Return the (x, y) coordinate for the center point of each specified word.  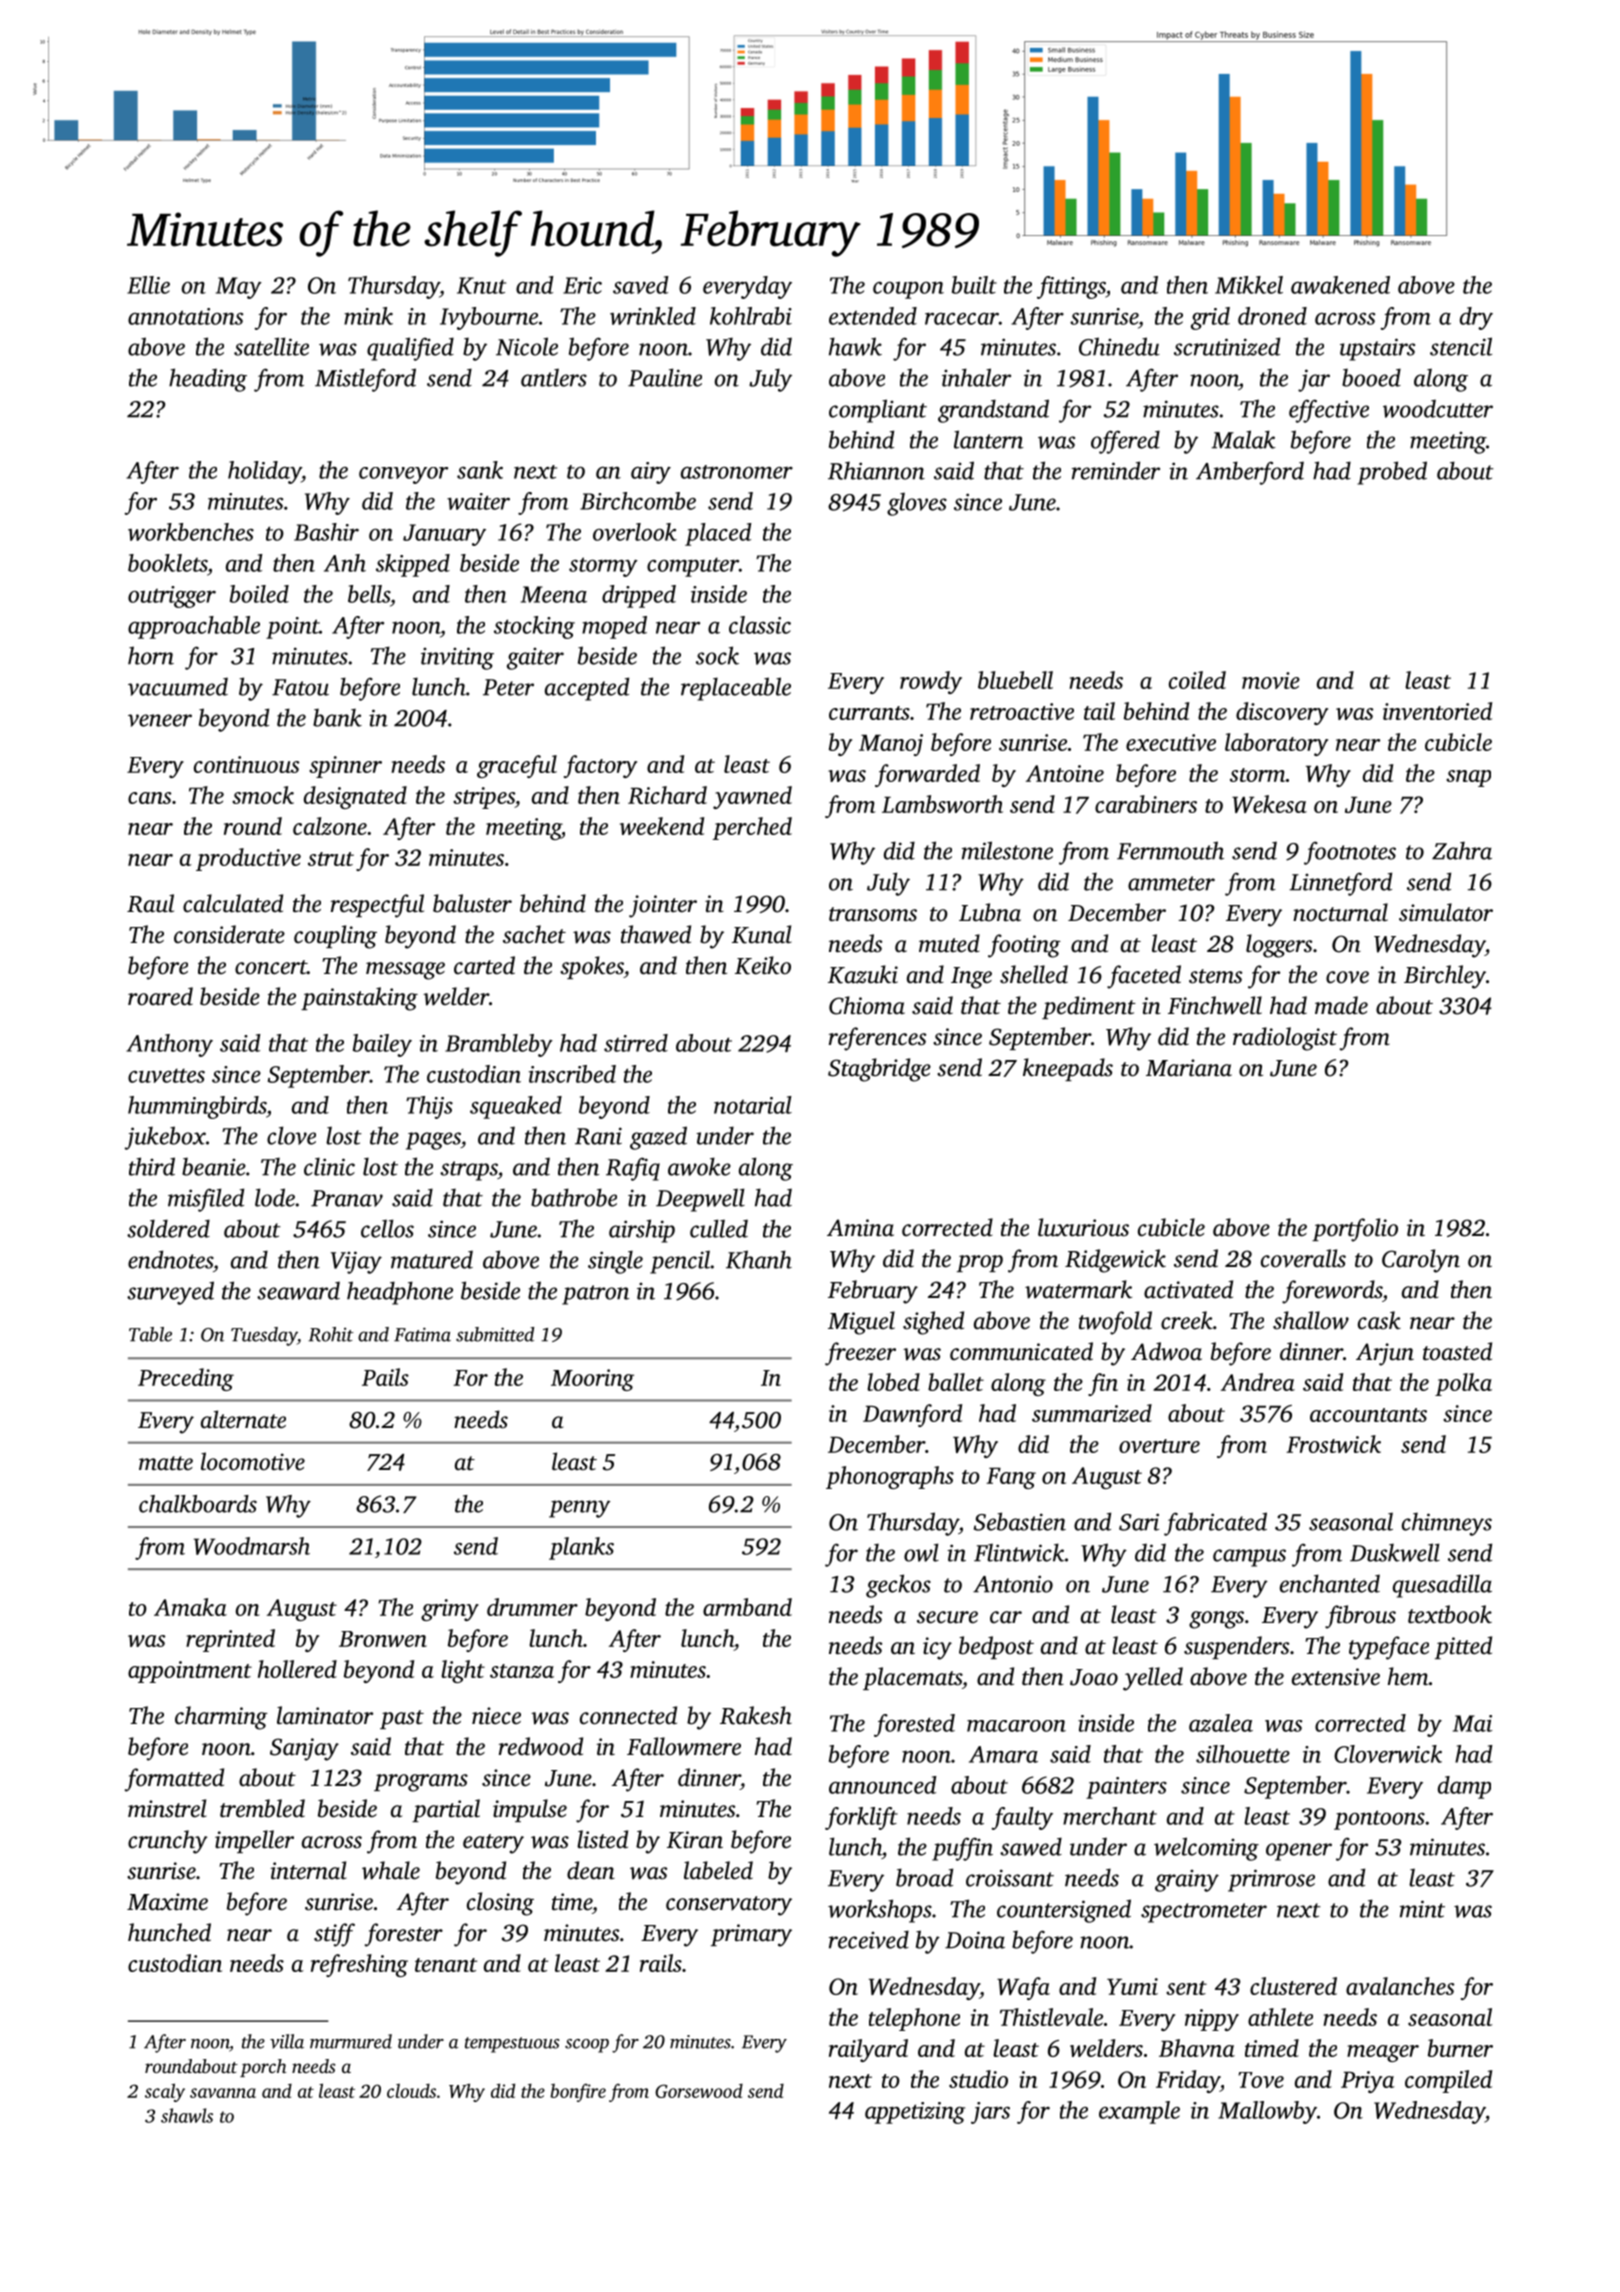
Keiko (763, 965)
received (869, 1939)
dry (1476, 318)
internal (308, 1870)
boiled (259, 594)
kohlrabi (751, 316)
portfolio (1355, 1230)
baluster (472, 903)
